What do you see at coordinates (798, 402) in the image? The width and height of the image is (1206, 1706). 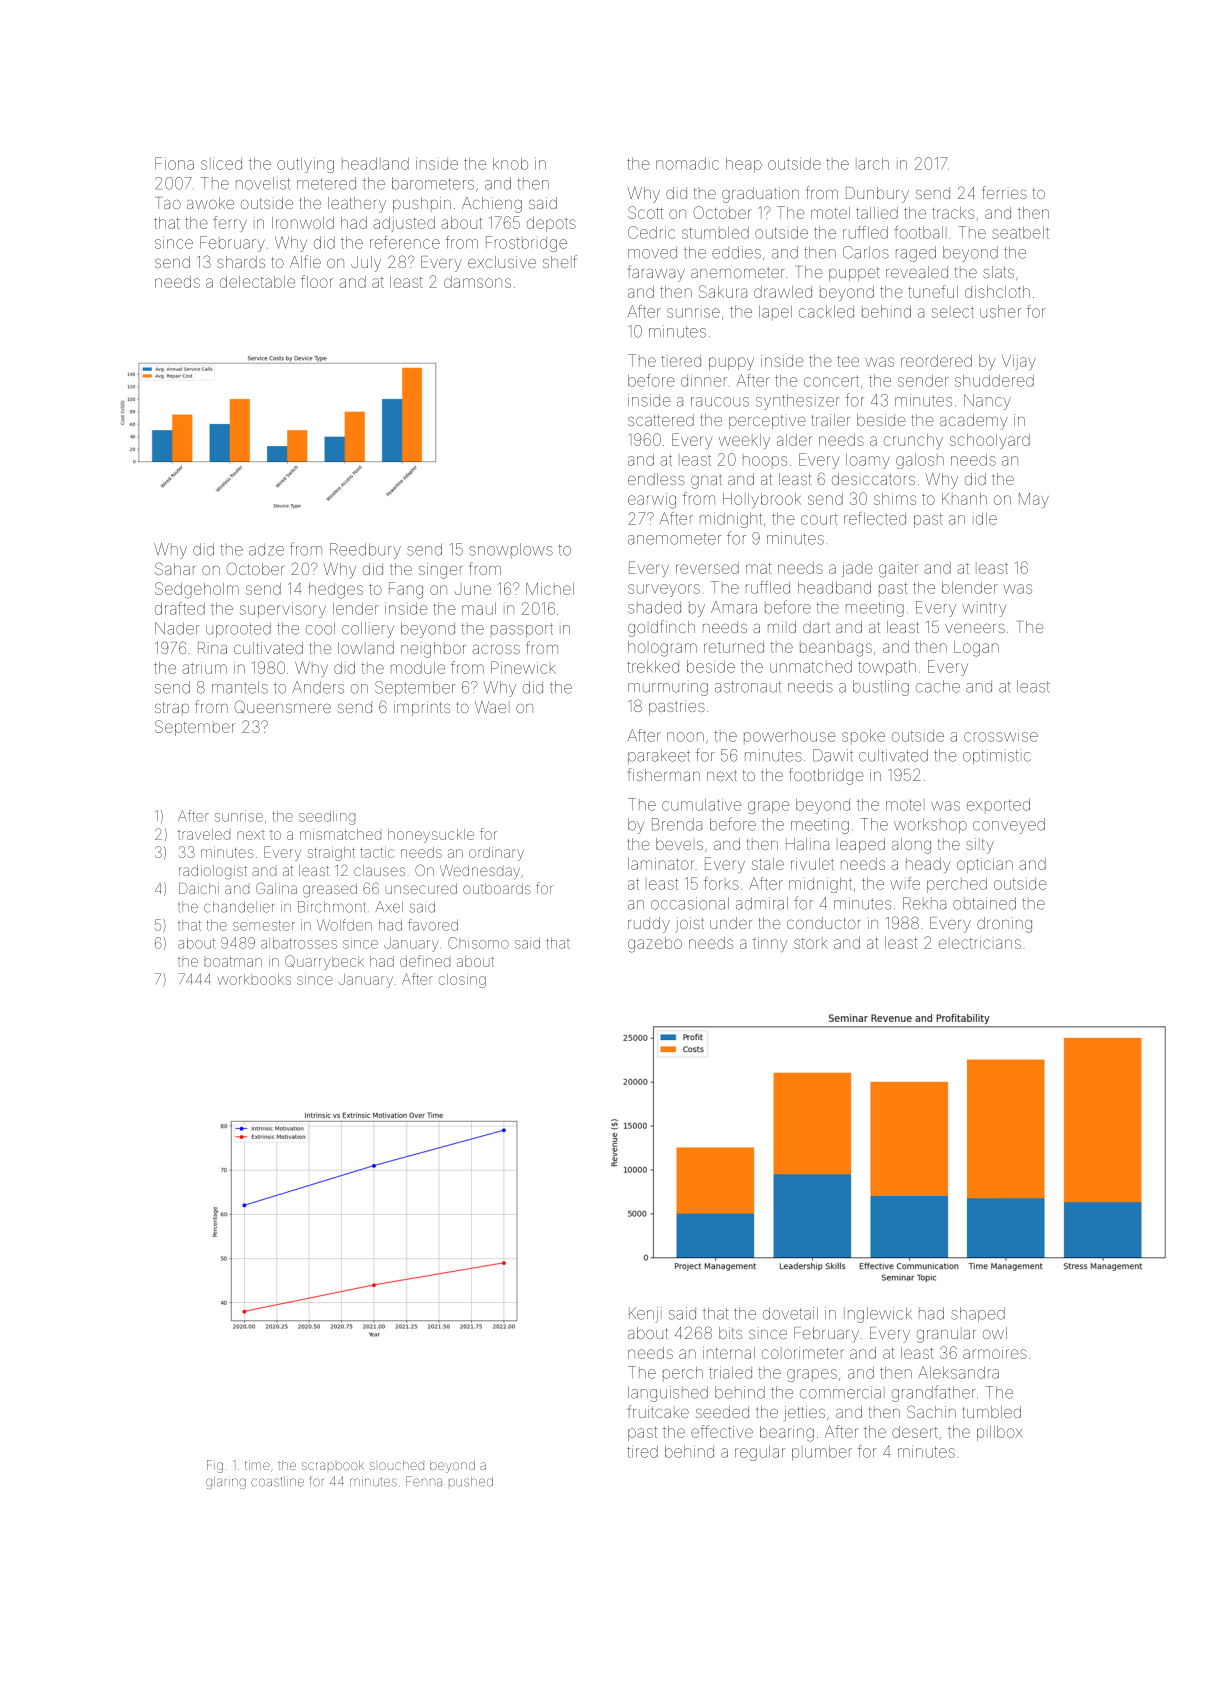 I see `synthesizer` at bounding box center [798, 402].
